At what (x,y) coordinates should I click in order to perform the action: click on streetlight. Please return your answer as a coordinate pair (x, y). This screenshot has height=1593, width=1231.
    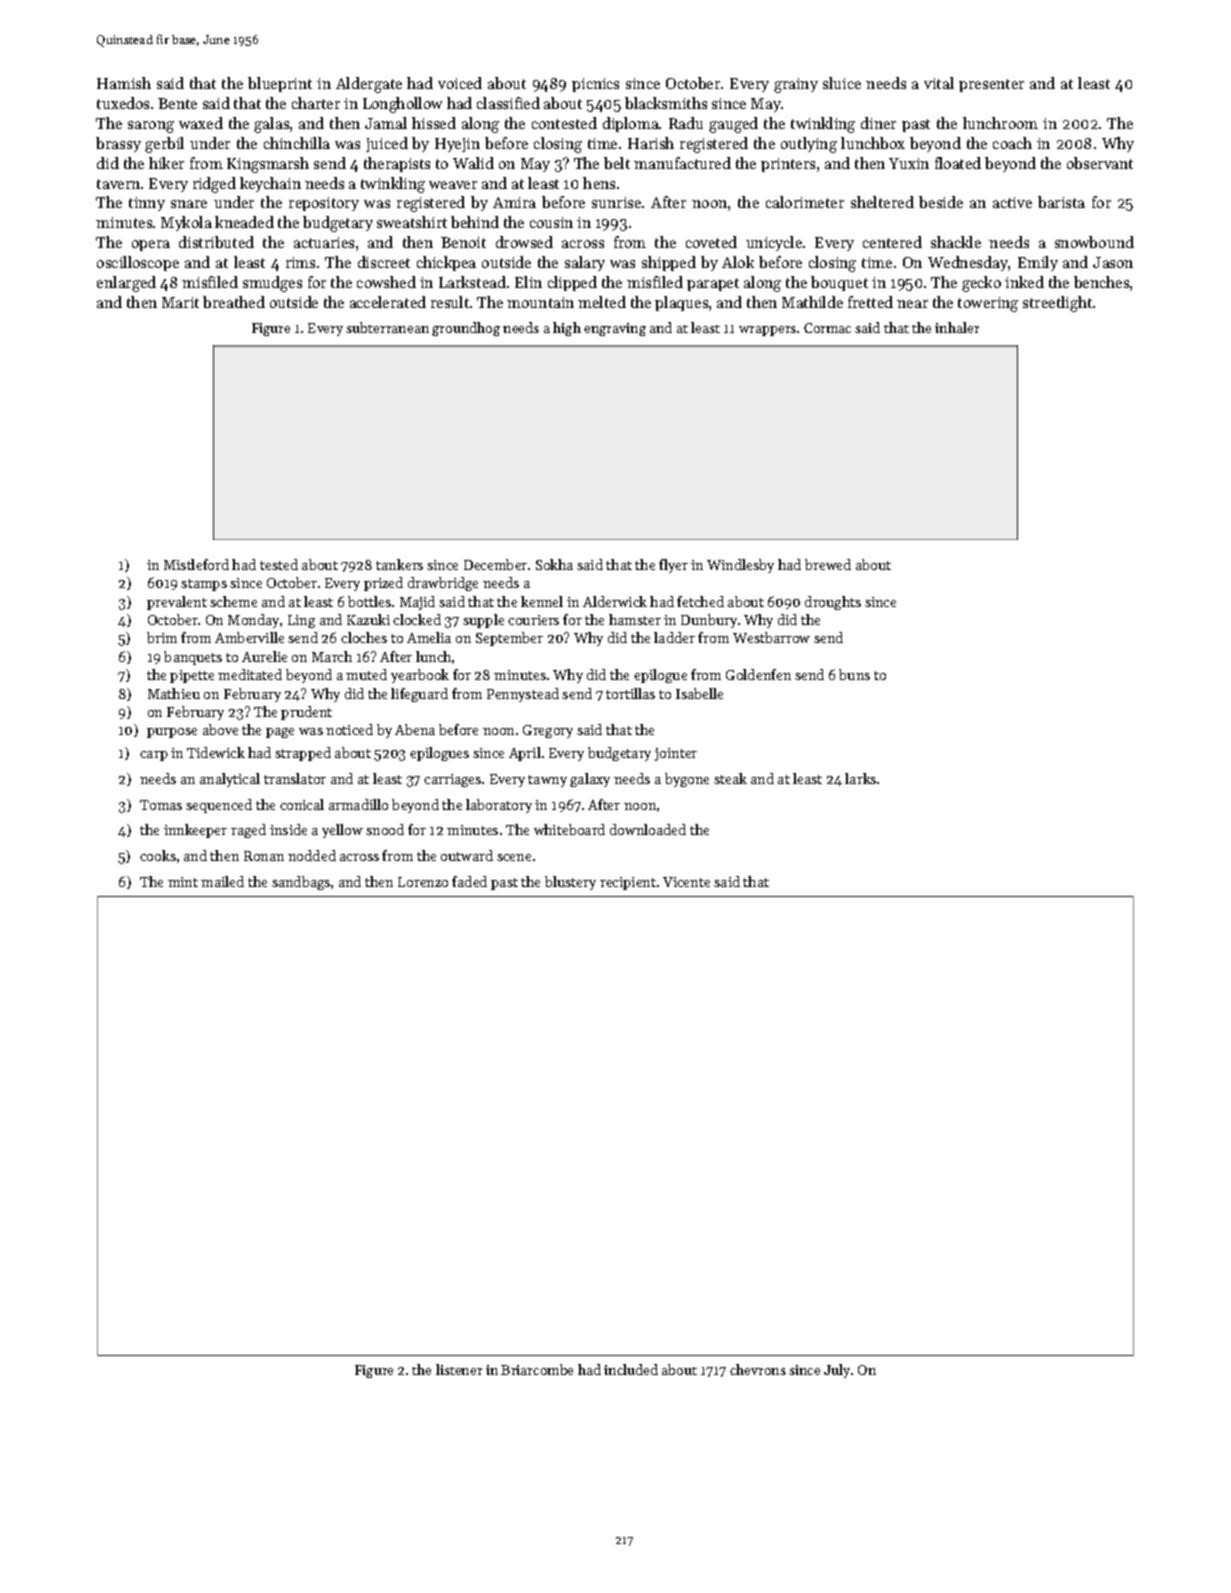
    Looking at the image, I should click on (1057, 304).
